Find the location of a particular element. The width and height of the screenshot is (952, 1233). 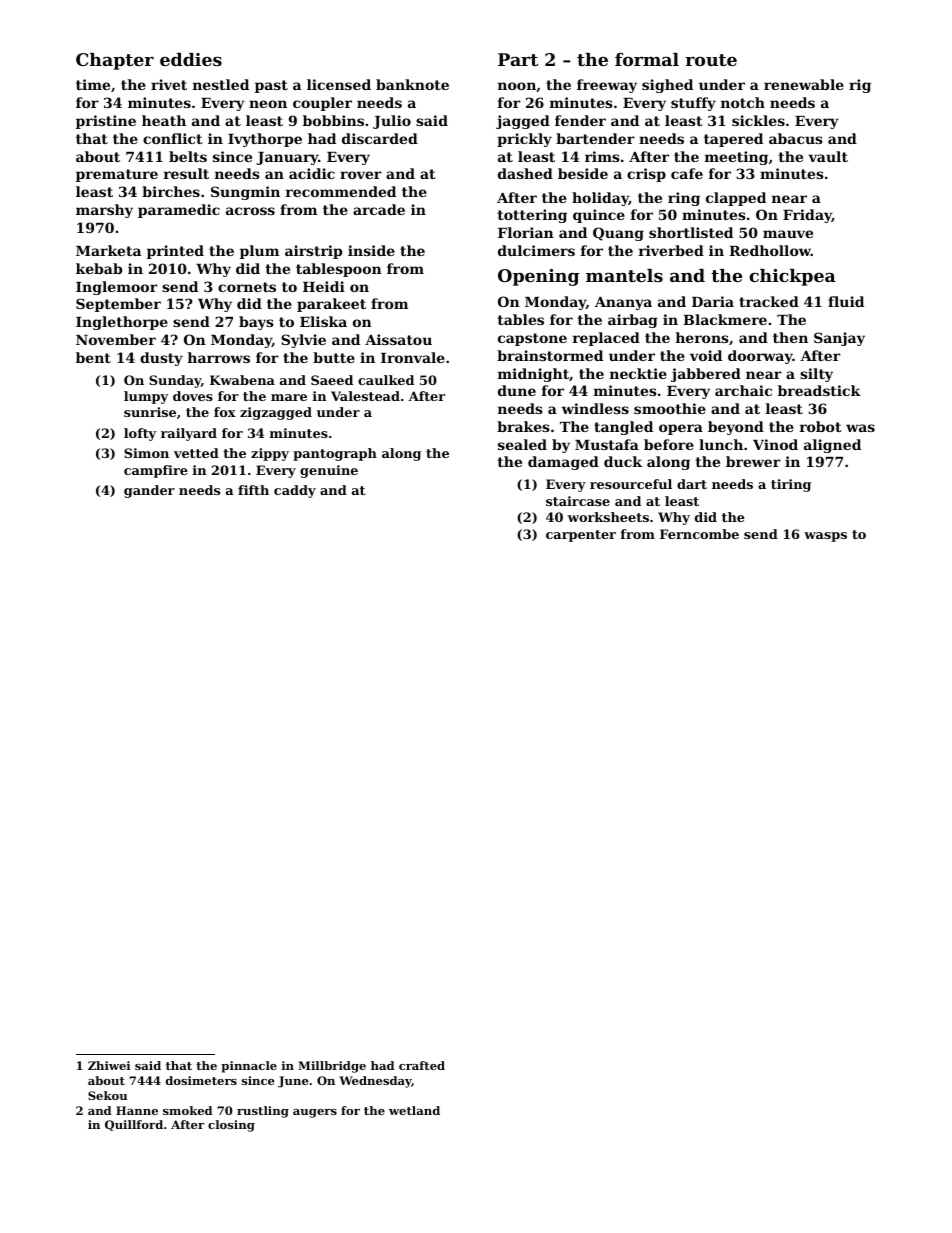

bays is located at coordinates (256, 323).
